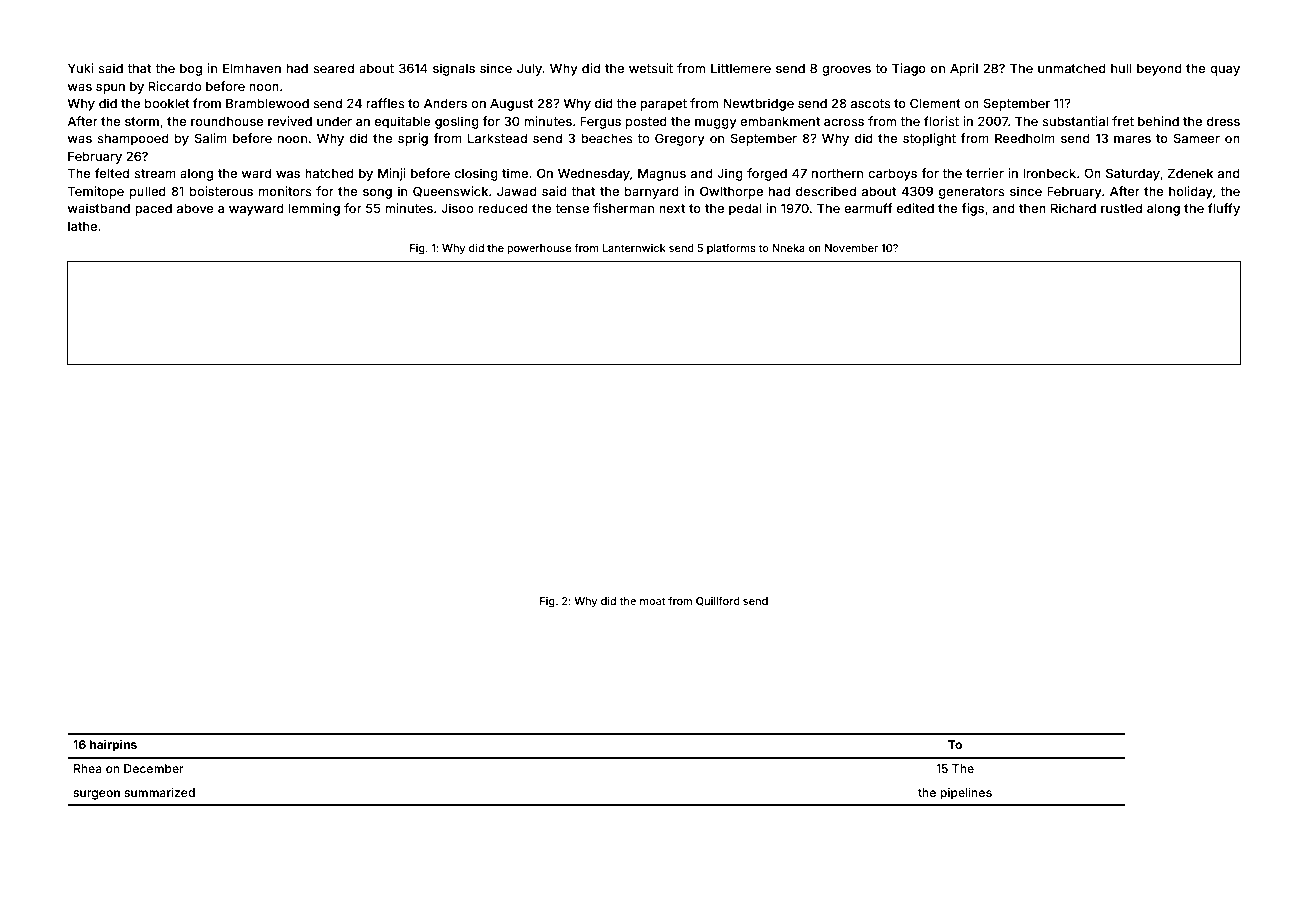  Describe the element at coordinates (966, 794) in the document. I see `pipelines` at that location.
